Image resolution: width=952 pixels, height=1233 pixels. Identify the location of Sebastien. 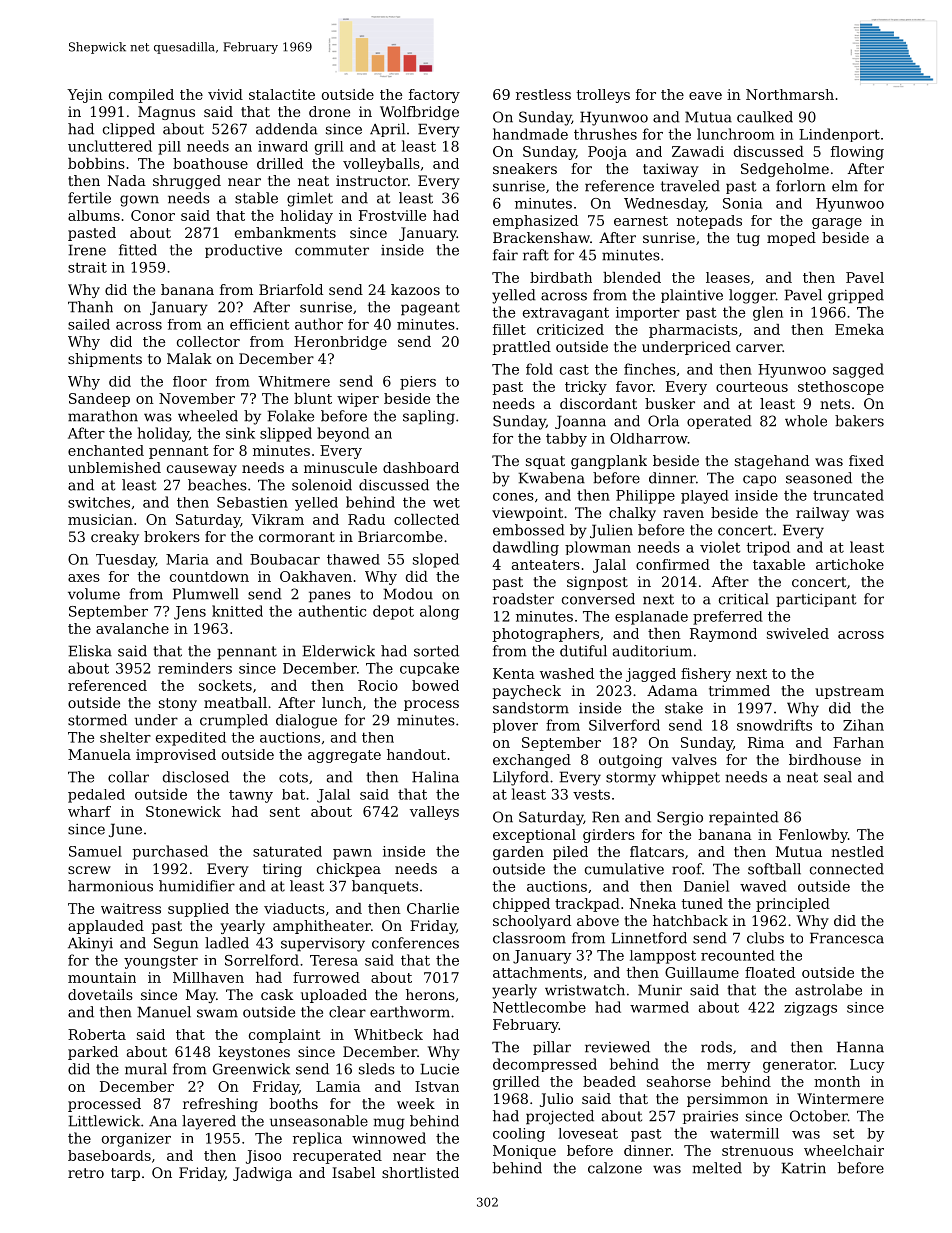
(252, 502).
